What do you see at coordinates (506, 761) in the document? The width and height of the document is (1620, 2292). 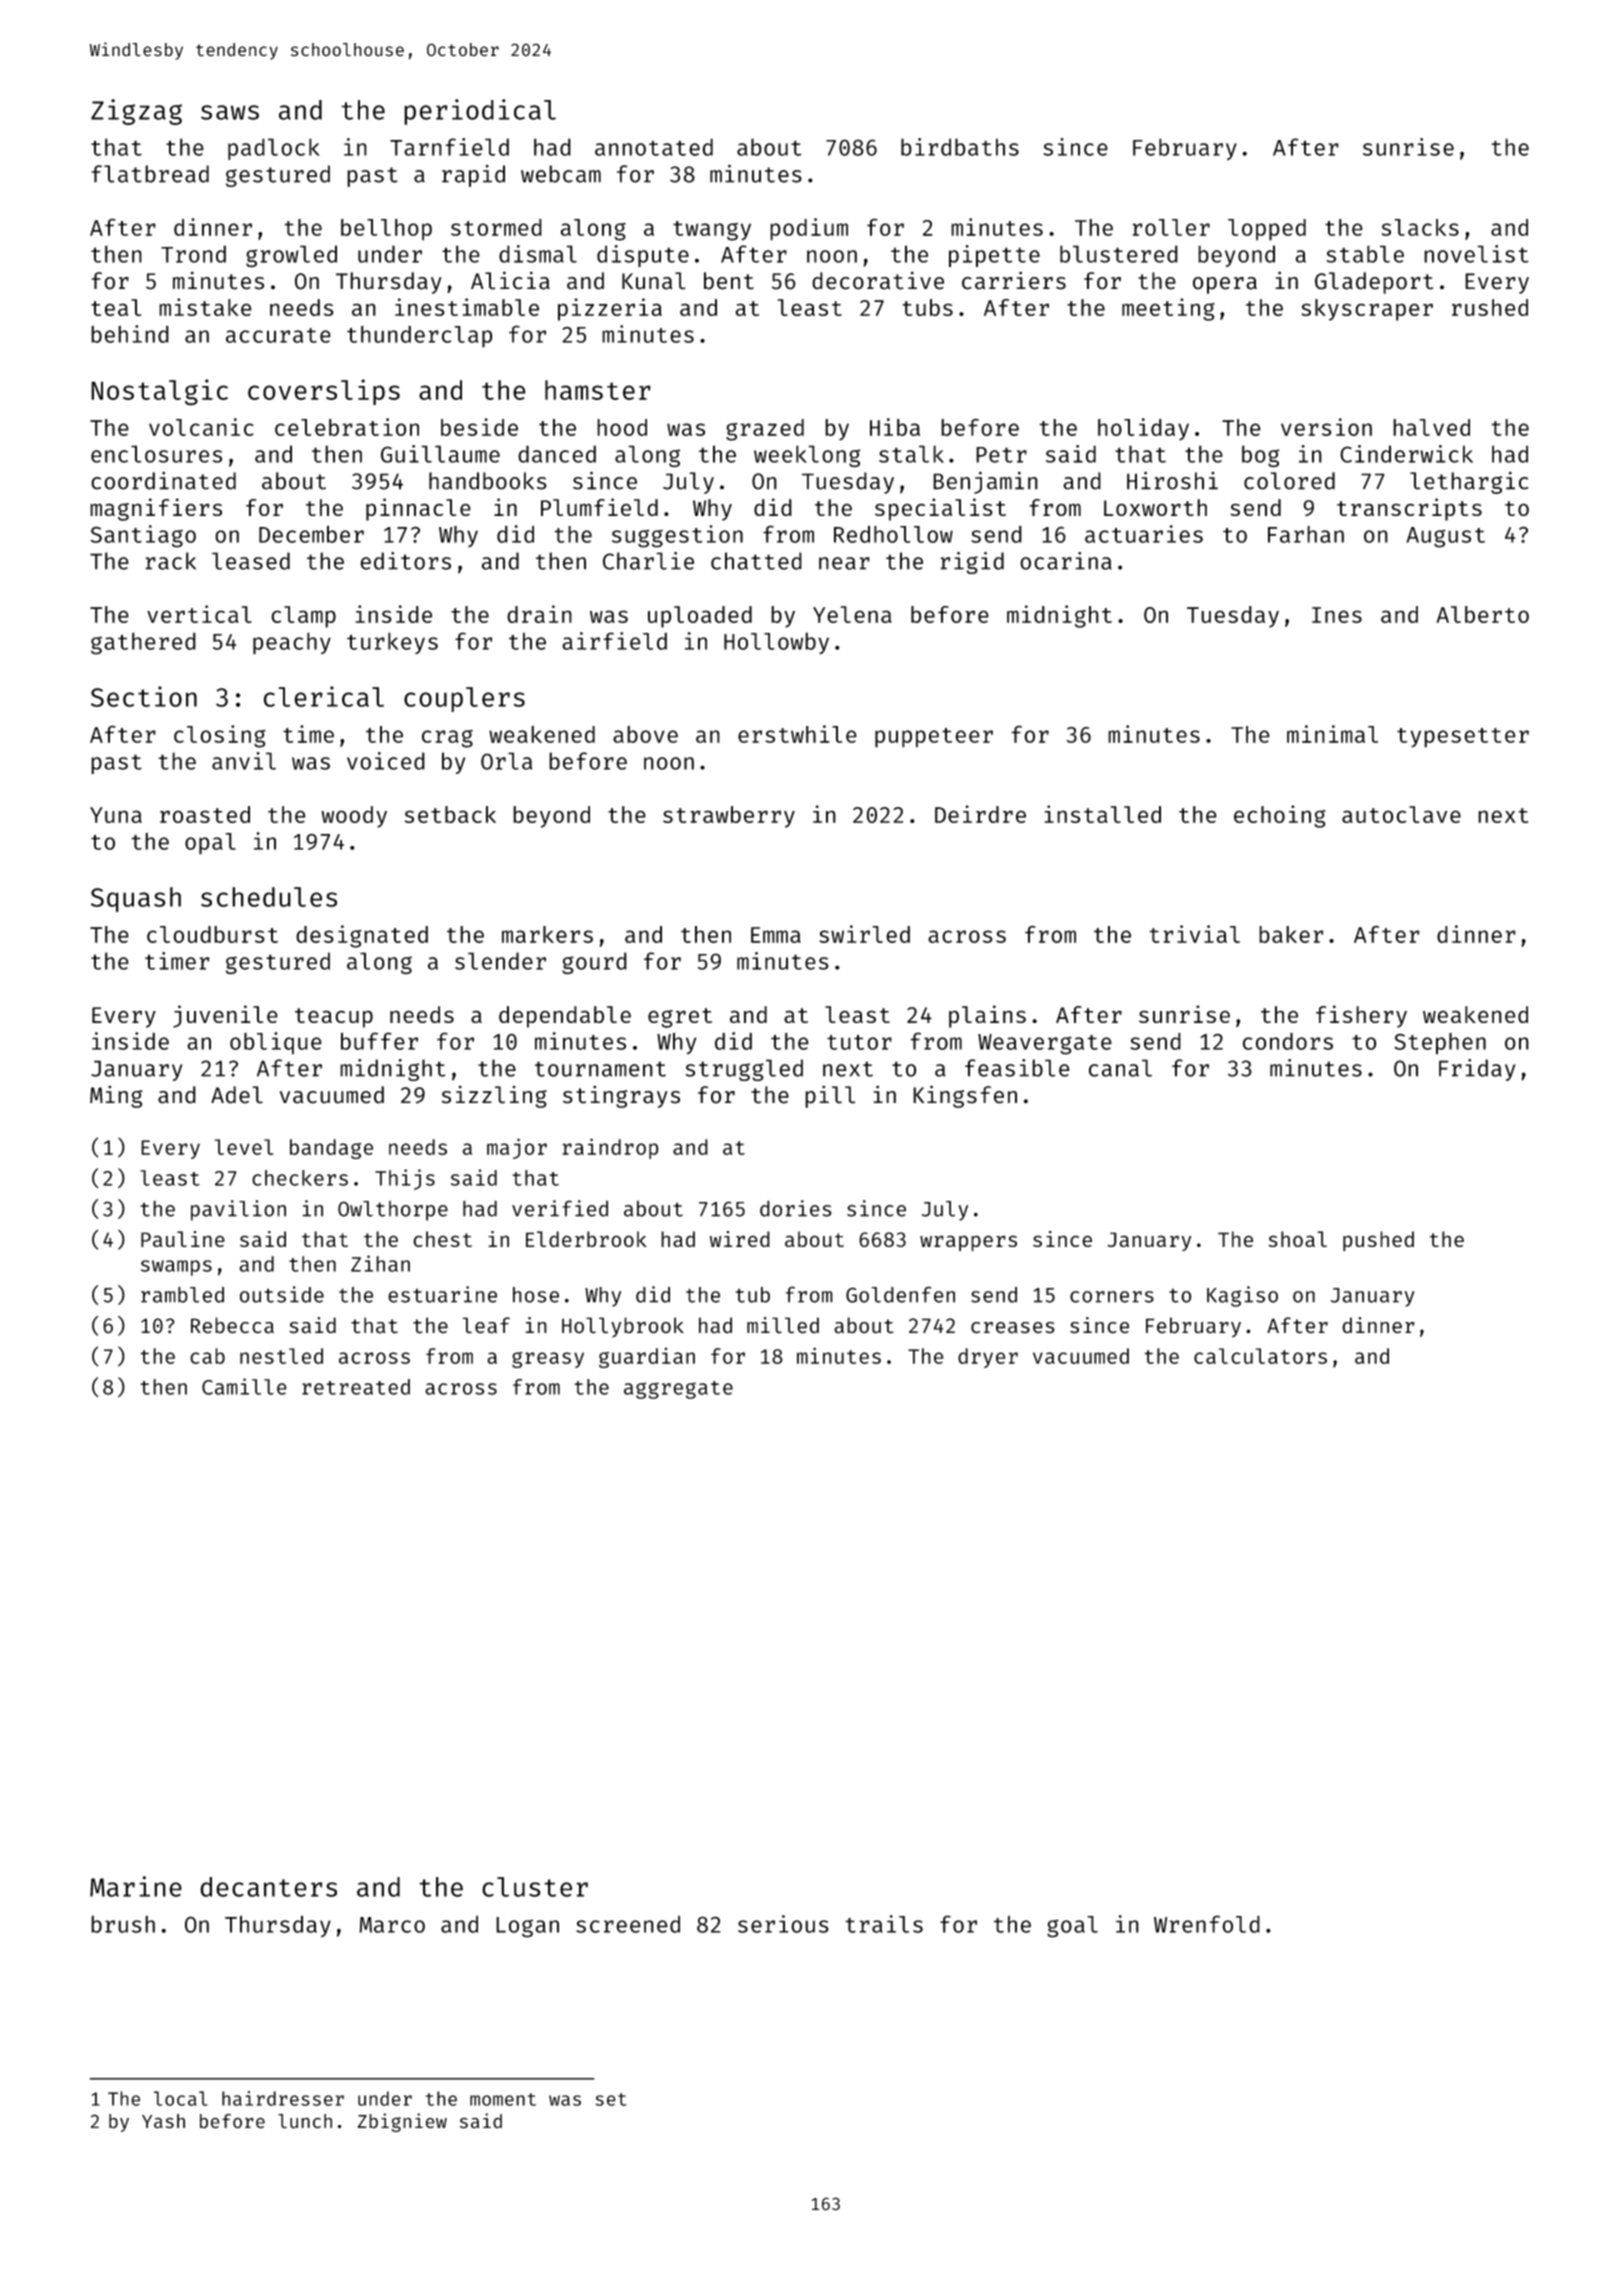 I see `Orla` at bounding box center [506, 761].
